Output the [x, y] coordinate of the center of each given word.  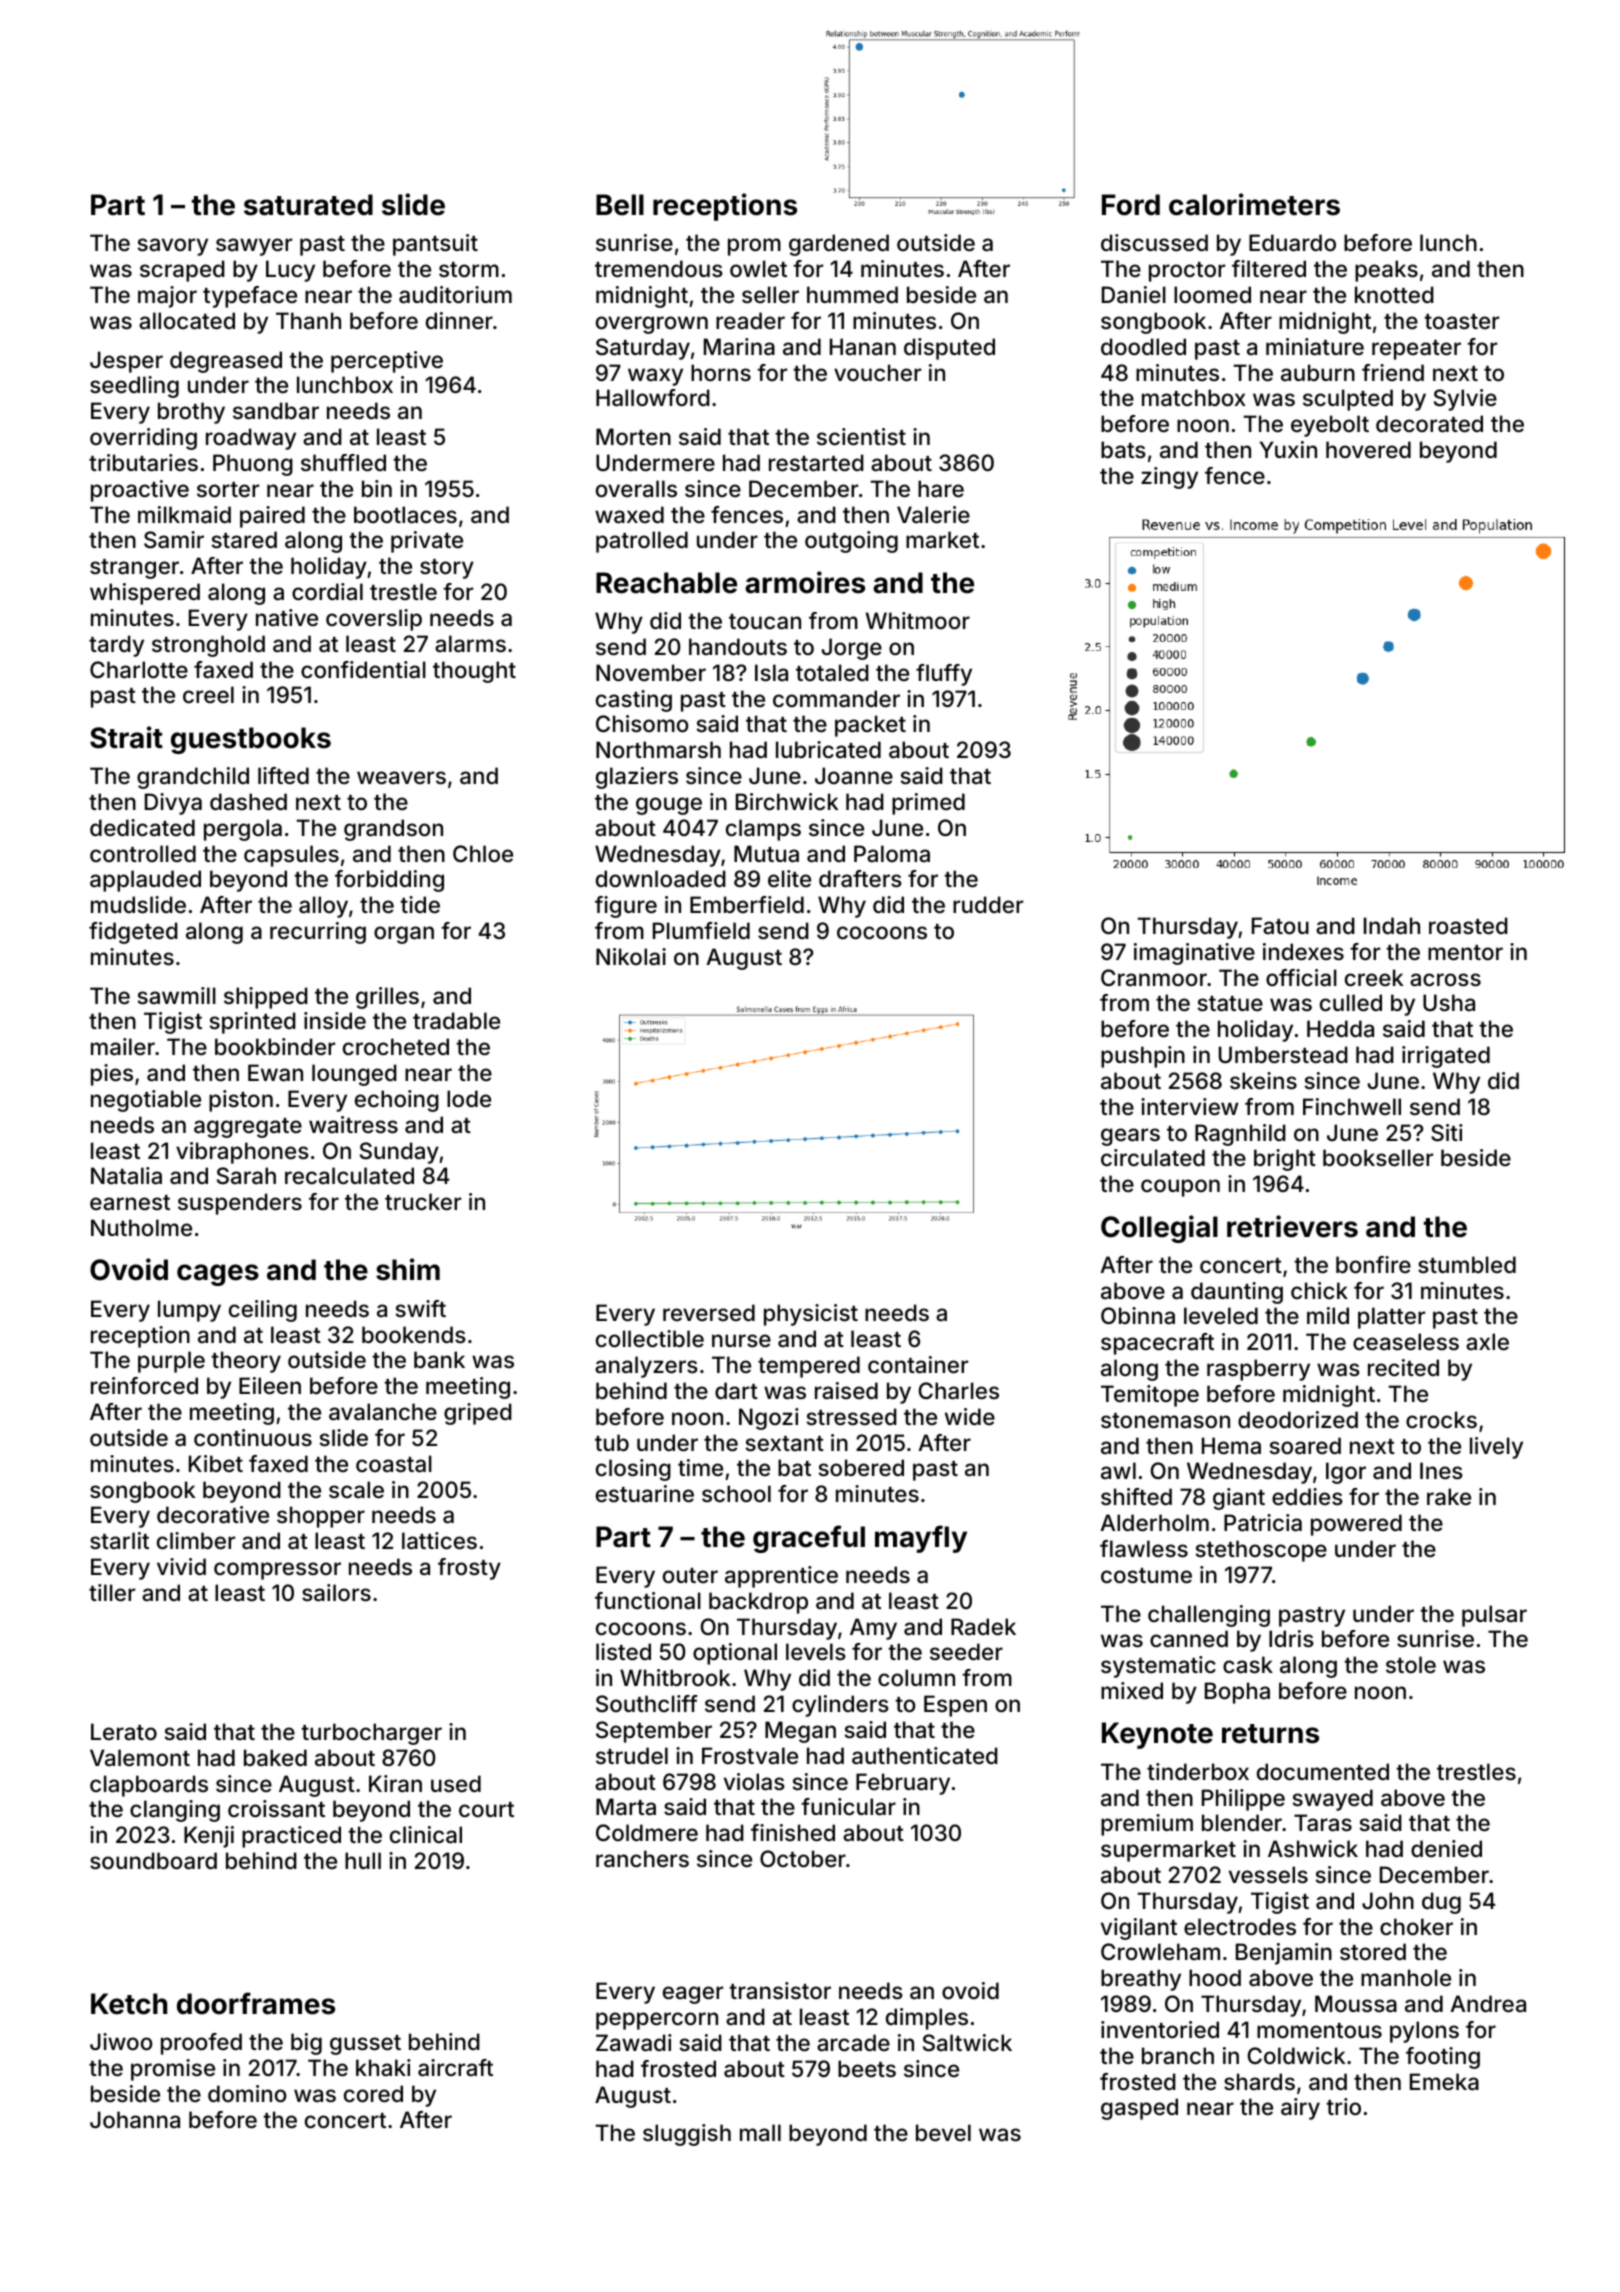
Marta [626, 1807]
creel [208, 694]
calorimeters [1254, 204]
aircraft [455, 2068]
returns [1270, 1734]
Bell [620, 205]
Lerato [124, 1732]
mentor [1465, 952]
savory [173, 247]
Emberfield [747, 904]
